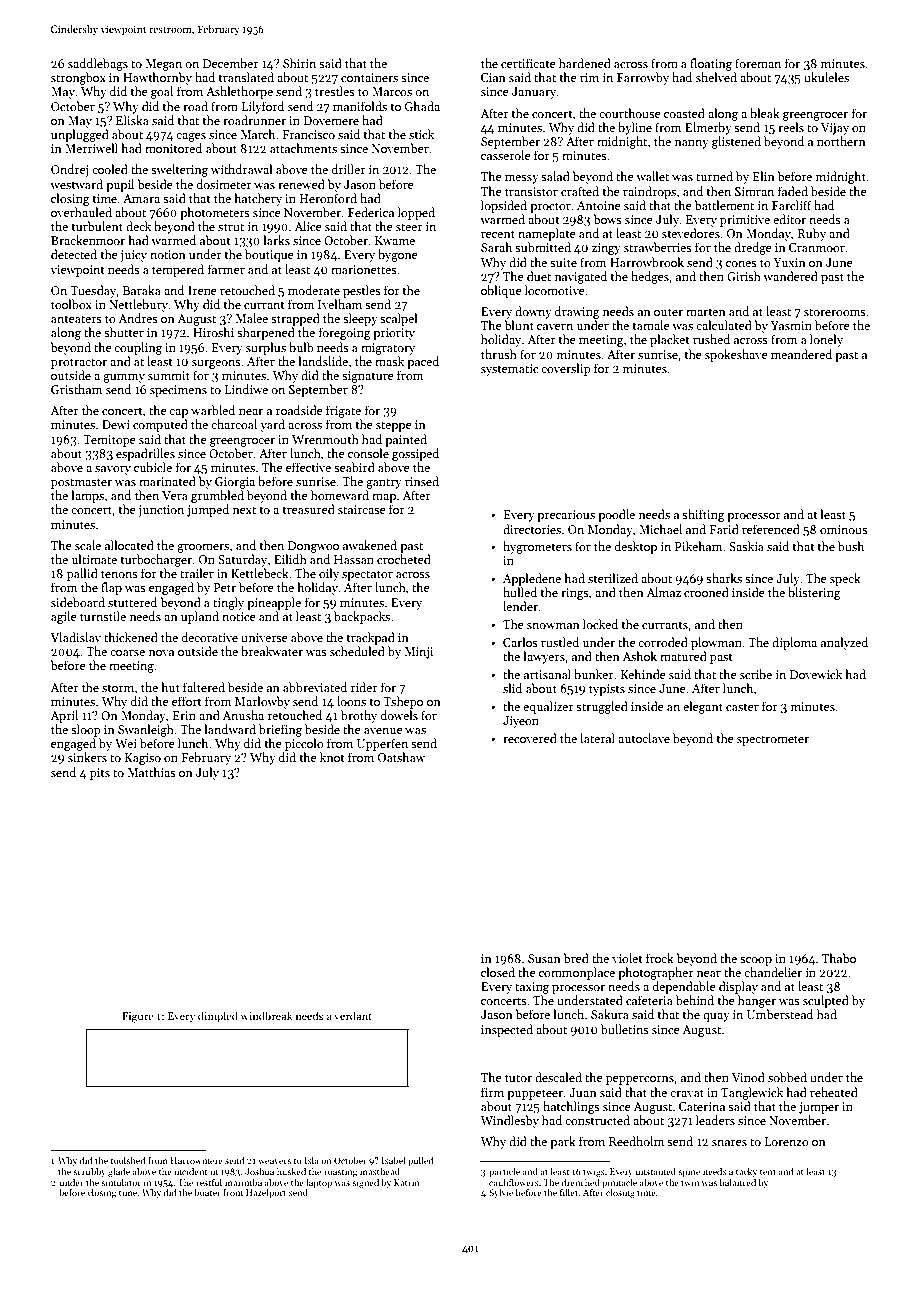  I want to click on simulator, so click(121, 1182).
